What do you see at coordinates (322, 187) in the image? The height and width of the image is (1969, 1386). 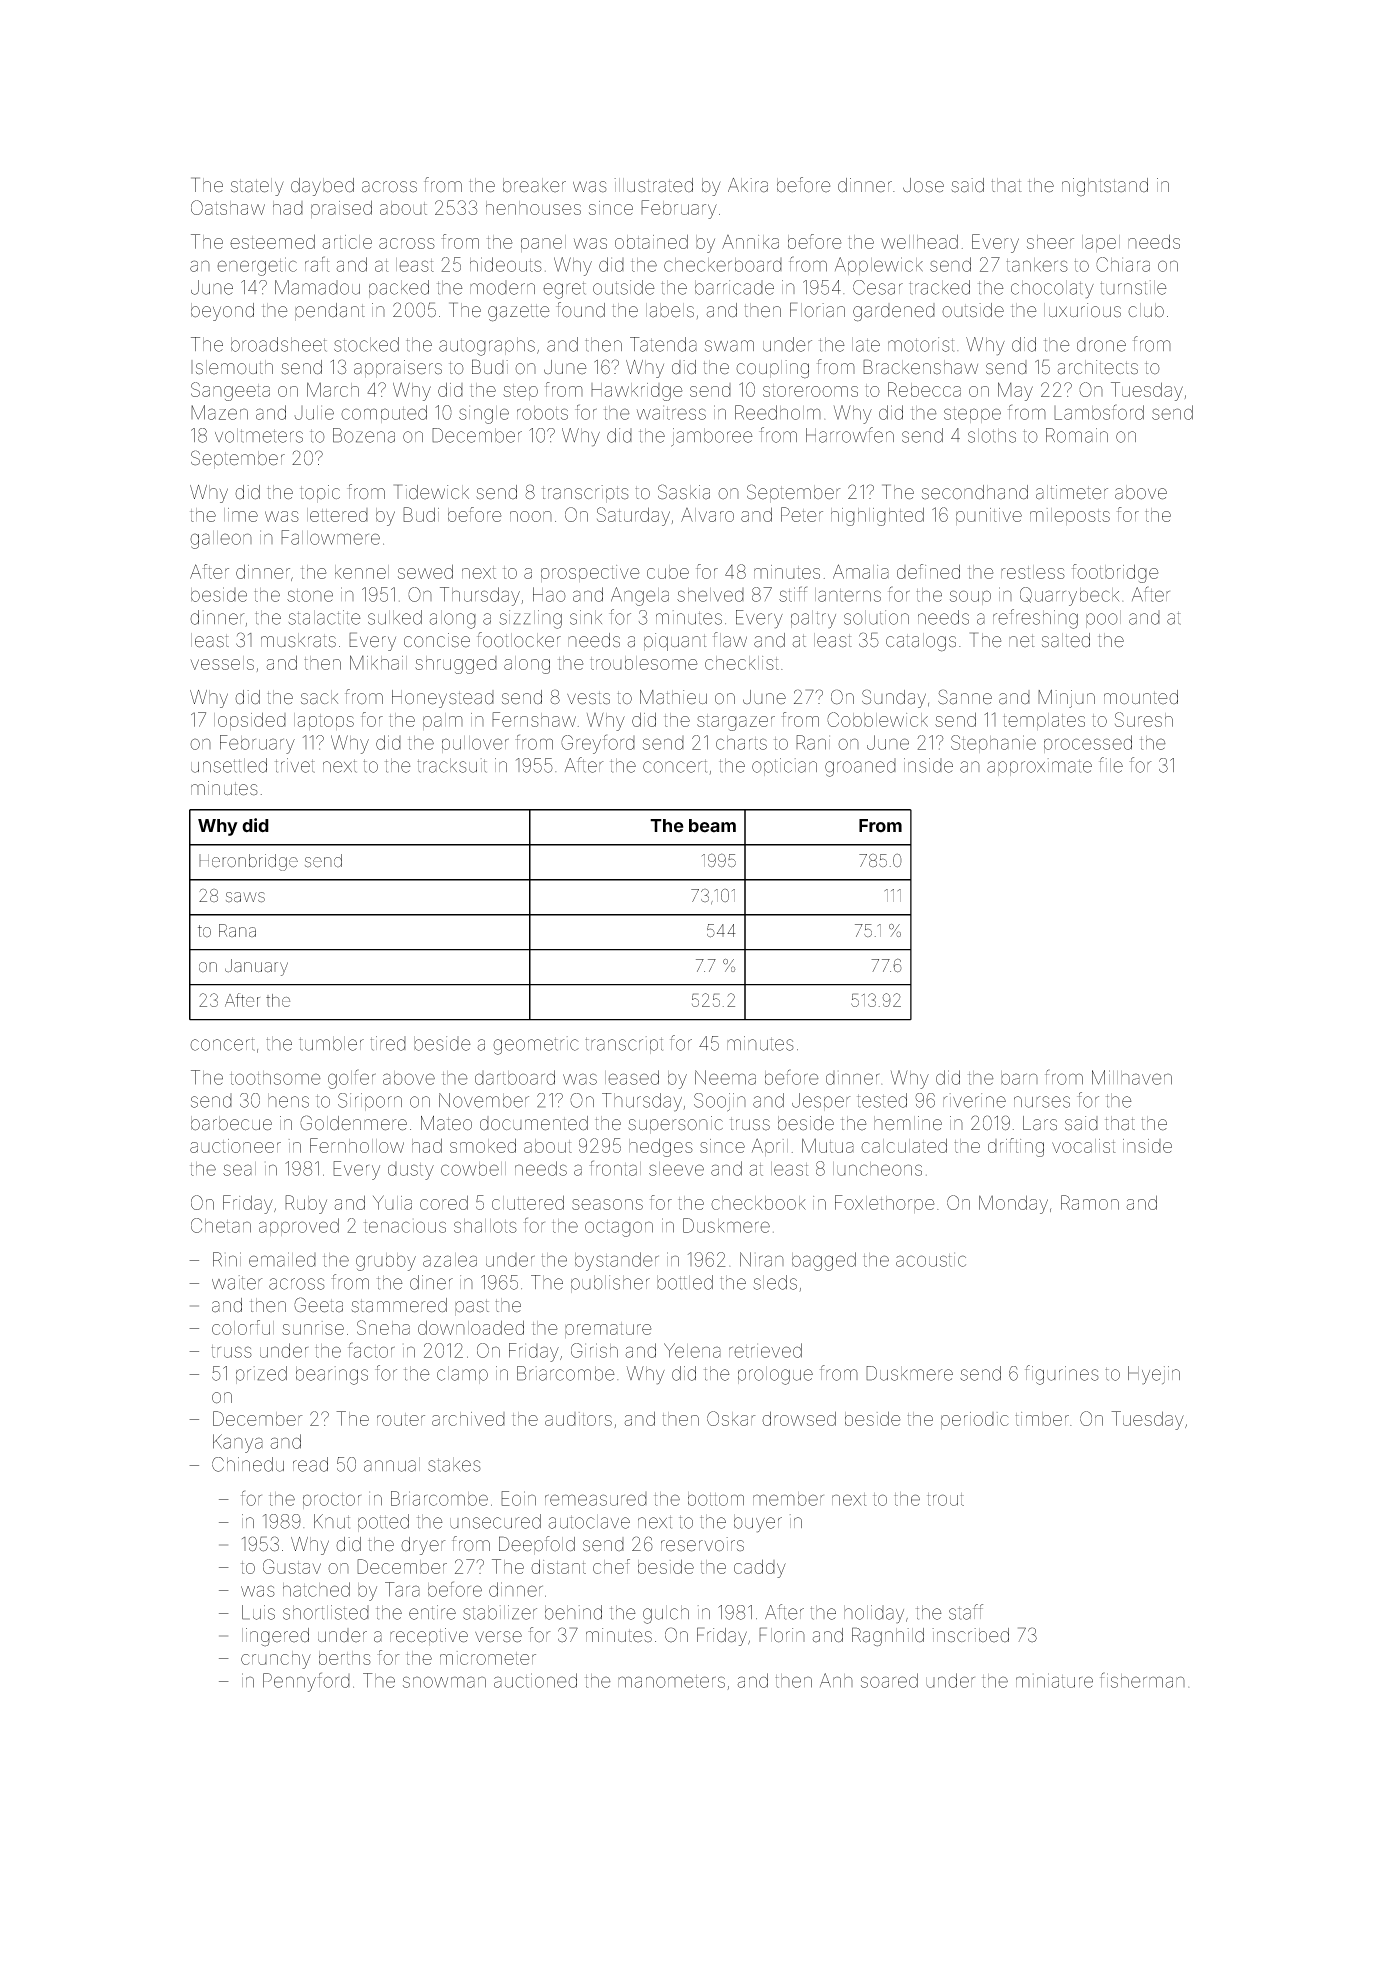 I see `daybed` at bounding box center [322, 187].
